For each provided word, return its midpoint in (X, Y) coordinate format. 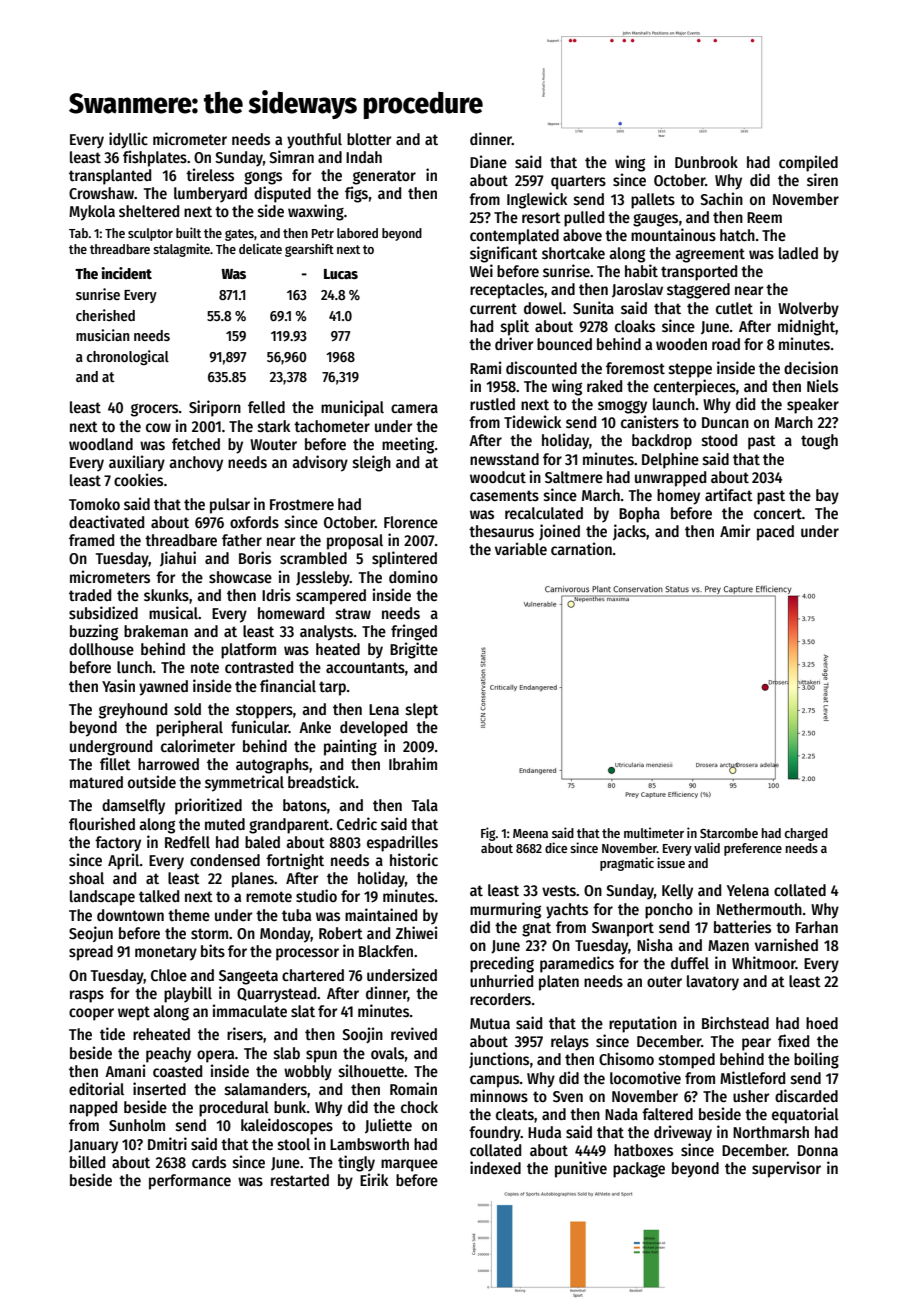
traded (90, 595)
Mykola (92, 213)
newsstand (504, 459)
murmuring (505, 910)
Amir (735, 530)
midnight (806, 327)
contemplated (514, 237)
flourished (102, 824)
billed (87, 1161)
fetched (196, 444)
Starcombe (729, 833)
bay (827, 497)
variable (521, 549)
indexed (495, 1168)
